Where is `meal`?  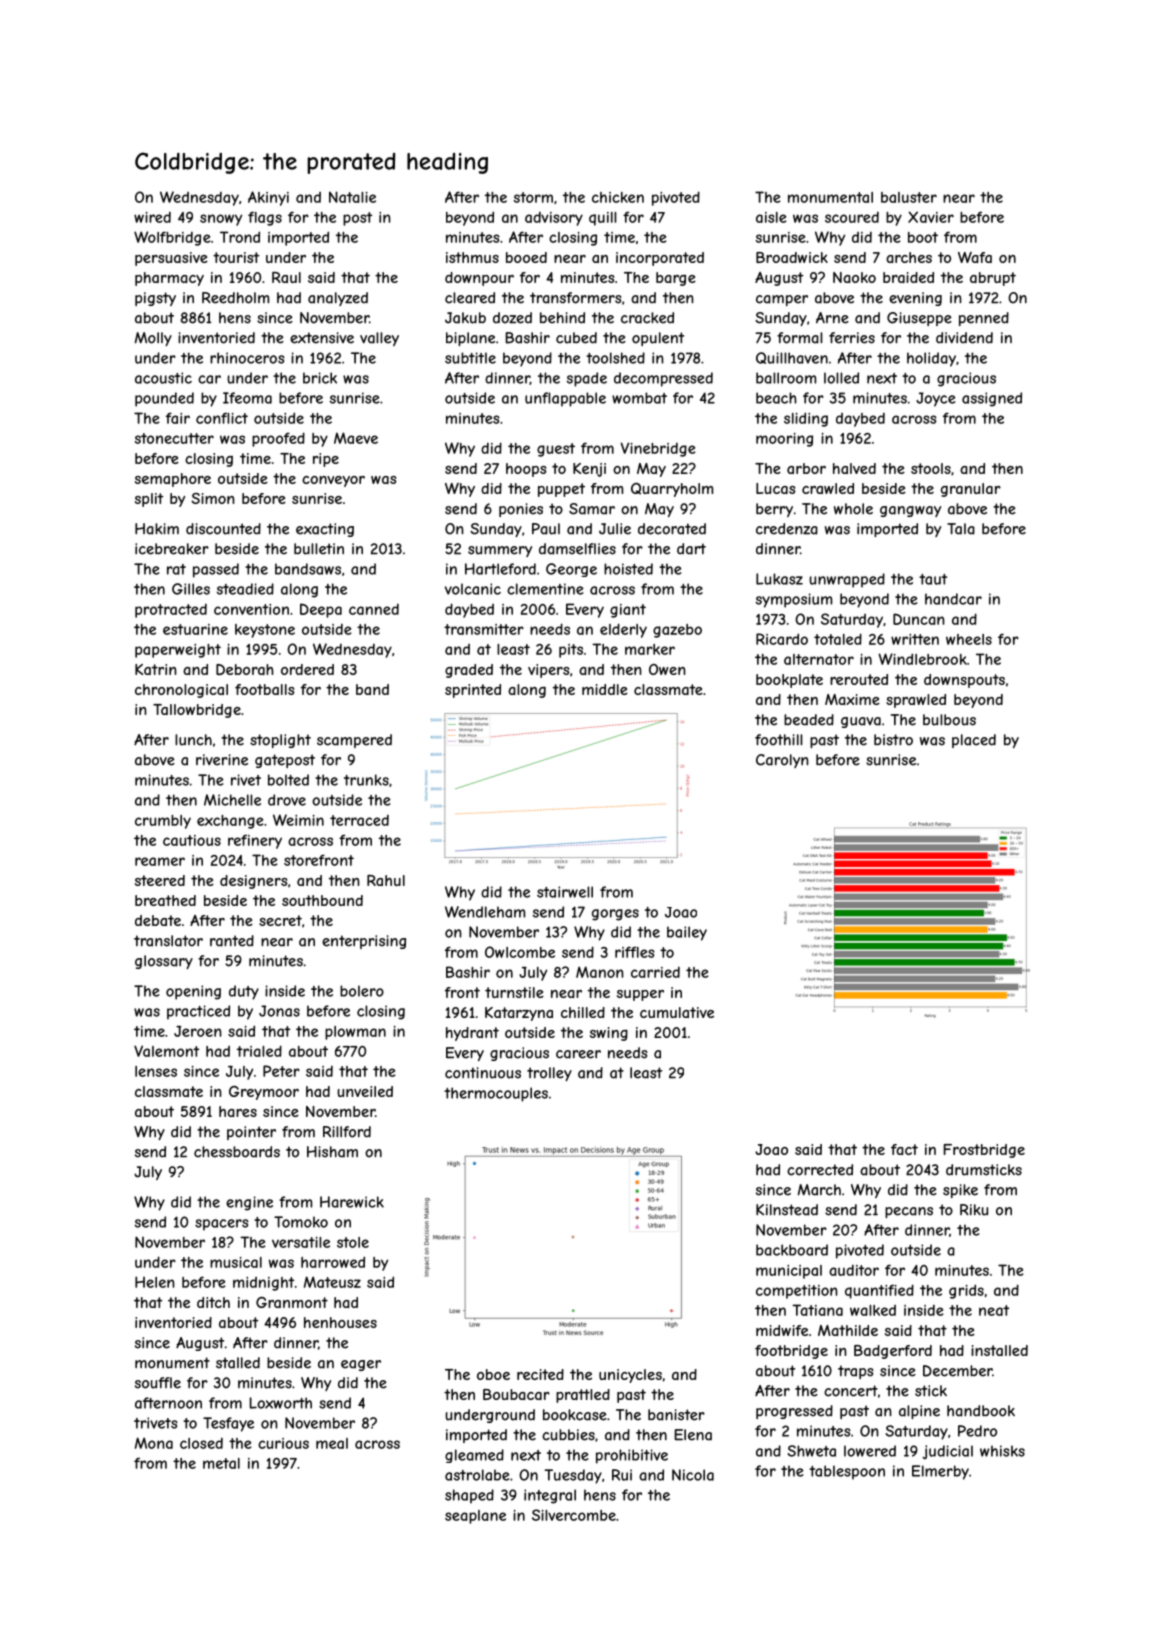
meal is located at coordinates (332, 1443).
